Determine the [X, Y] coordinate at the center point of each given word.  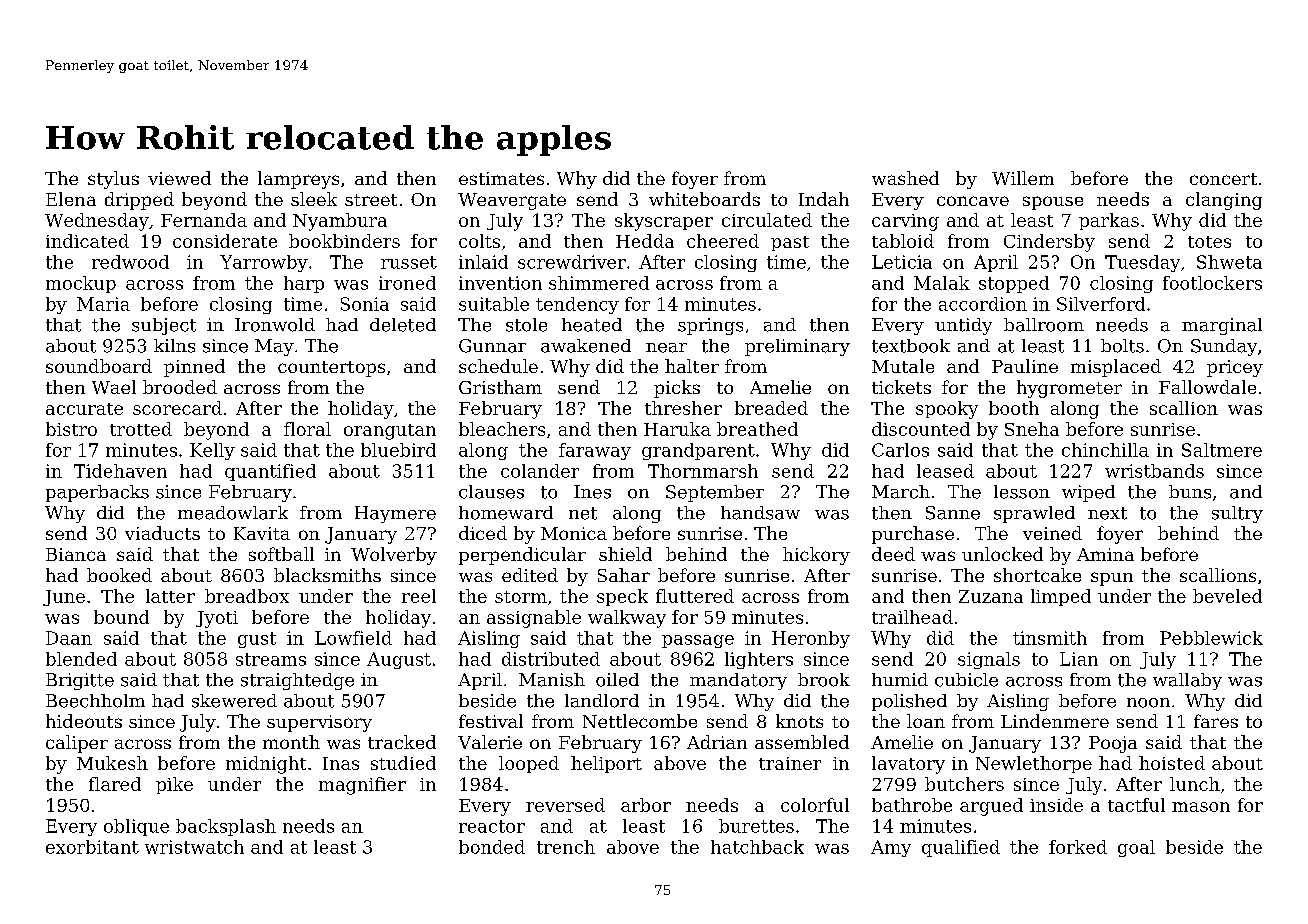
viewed [179, 178]
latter [170, 596]
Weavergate [512, 201]
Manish [552, 680]
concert [1223, 179]
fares [1216, 721]
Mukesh [112, 763]
